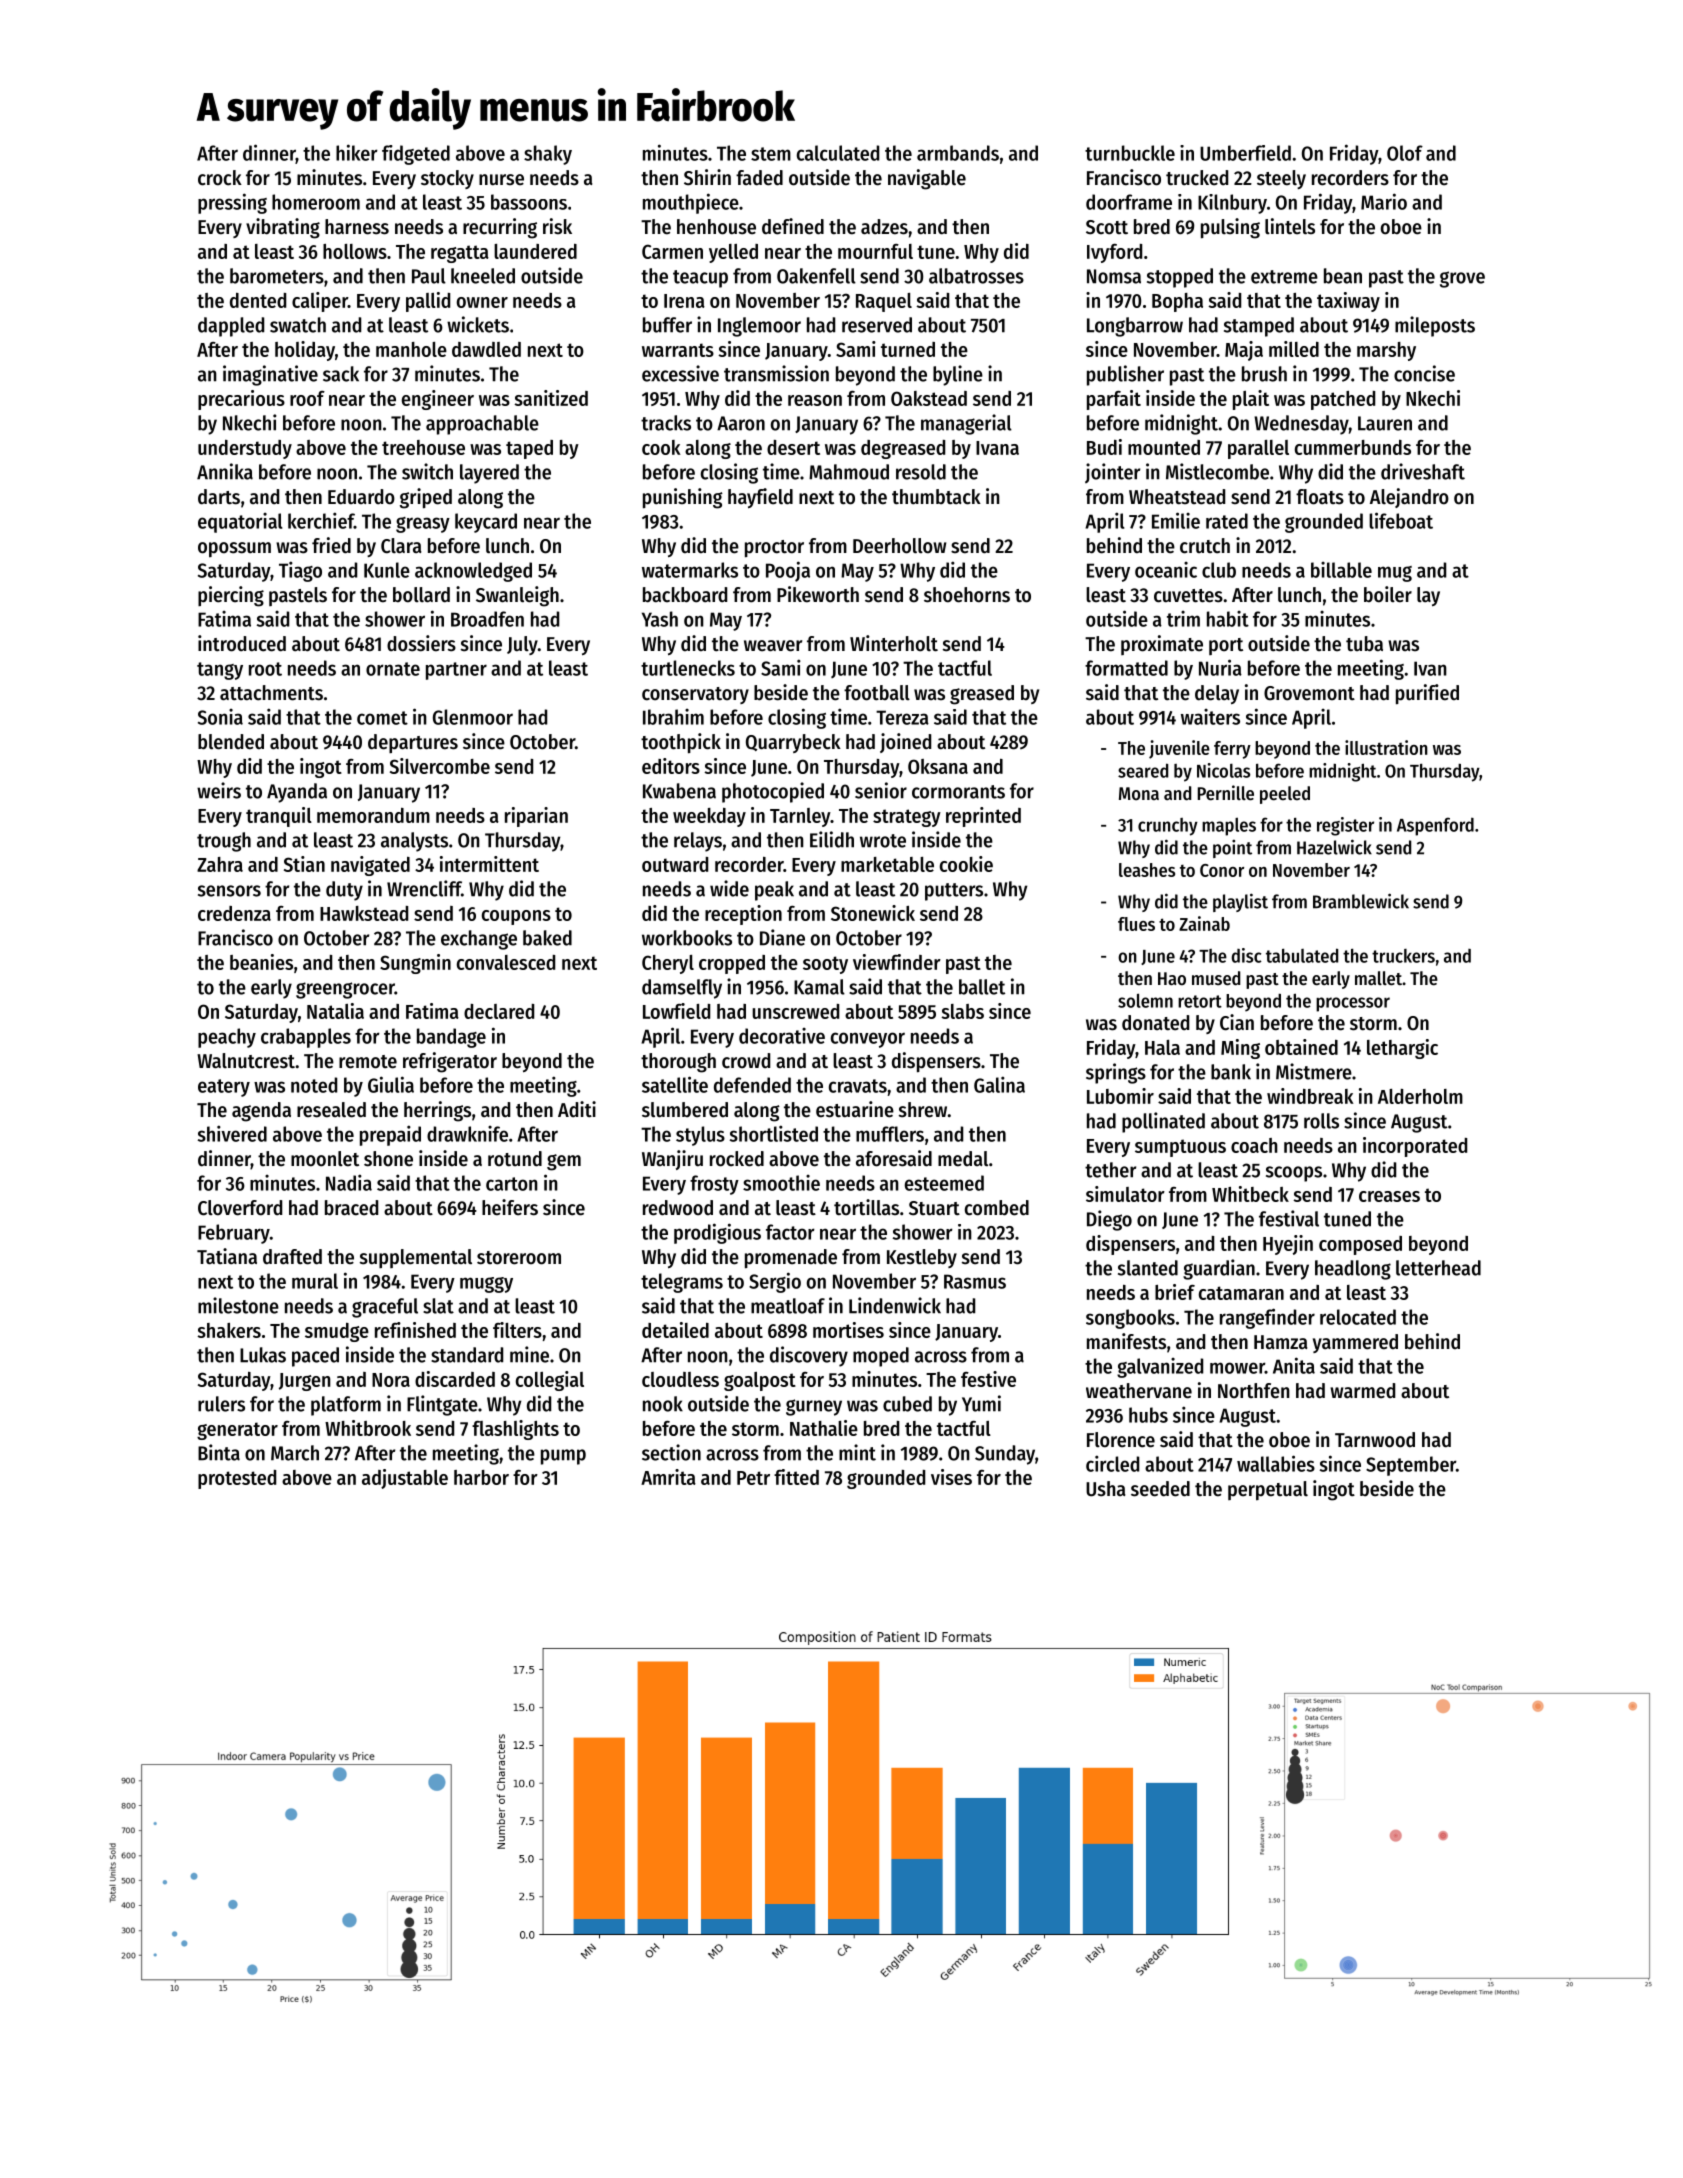 This document has width=1683, height=2178. What do you see at coordinates (515, 1159) in the document?
I see `rotund` at bounding box center [515, 1159].
